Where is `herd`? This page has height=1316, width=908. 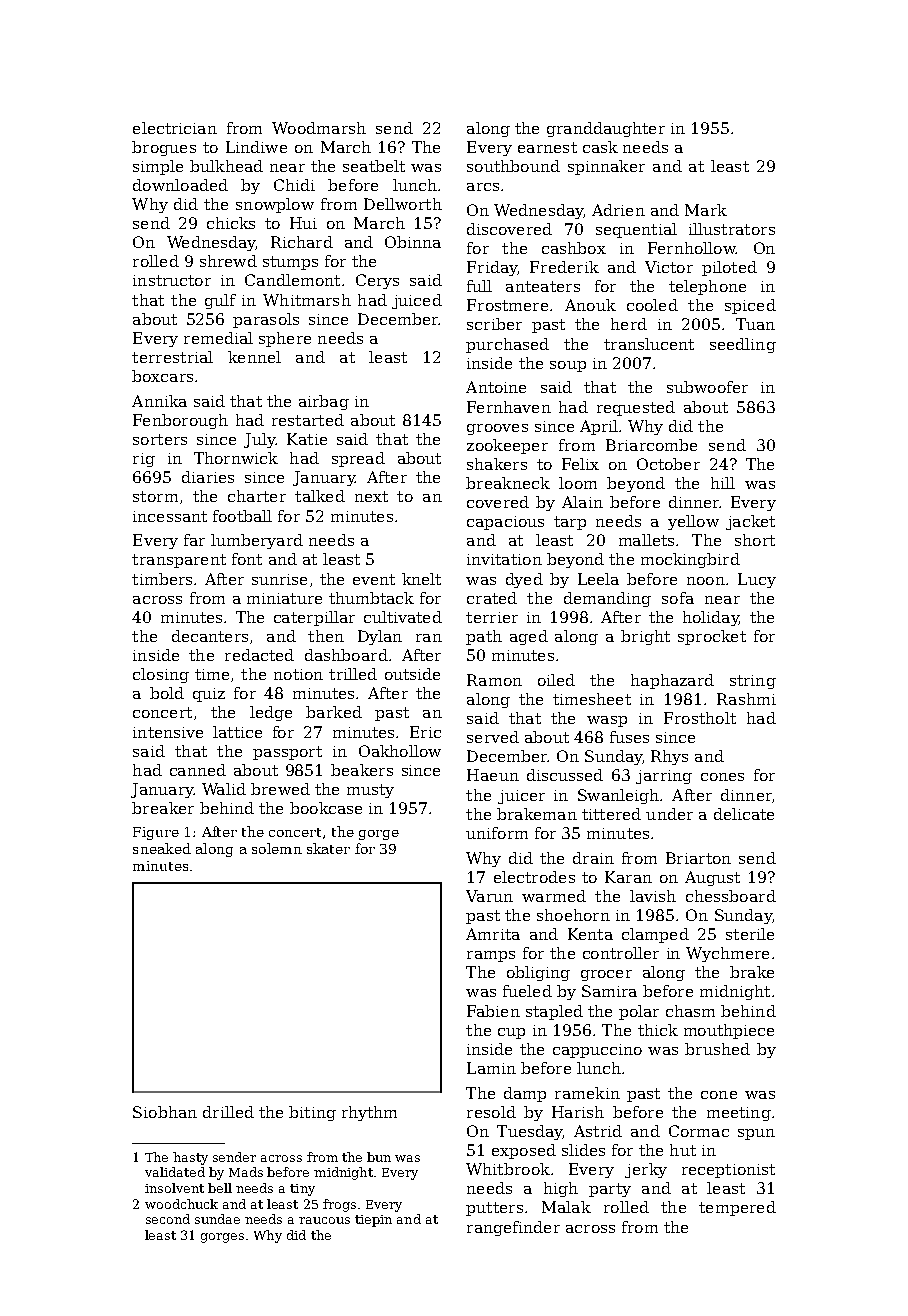
herd is located at coordinates (629, 324).
